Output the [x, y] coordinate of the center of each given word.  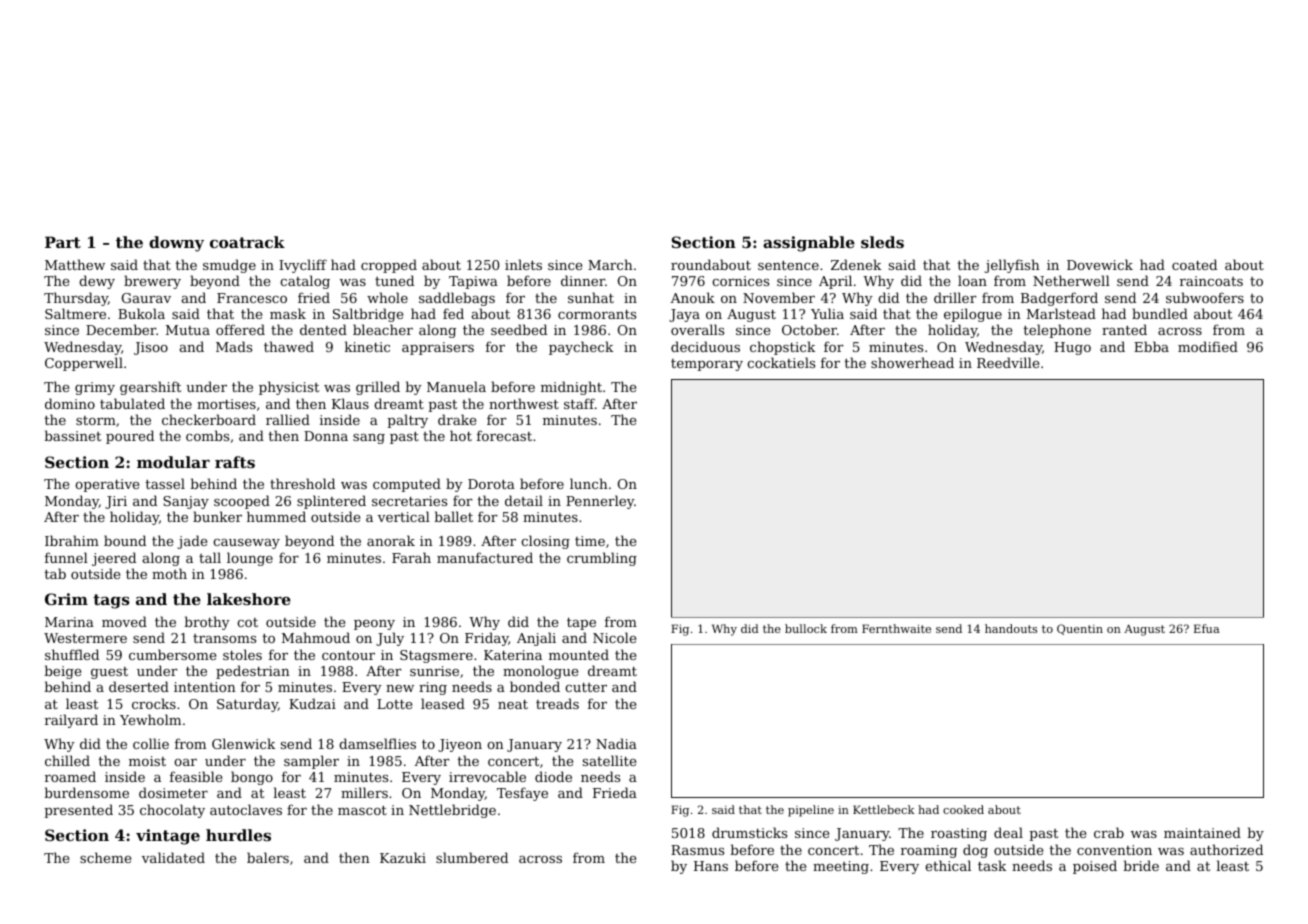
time [590, 541]
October [809, 329]
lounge [250, 559]
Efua [1207, 628]
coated [1194, 264]
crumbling [602, 559]
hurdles [238, 835]
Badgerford [1059, 299]
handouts [1011, 628]
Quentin [1080, 629]
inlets [523, 264]
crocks [154, 703]
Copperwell [84, 364]
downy [176, 244]
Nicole [614, 637]
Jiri [116, 502]
